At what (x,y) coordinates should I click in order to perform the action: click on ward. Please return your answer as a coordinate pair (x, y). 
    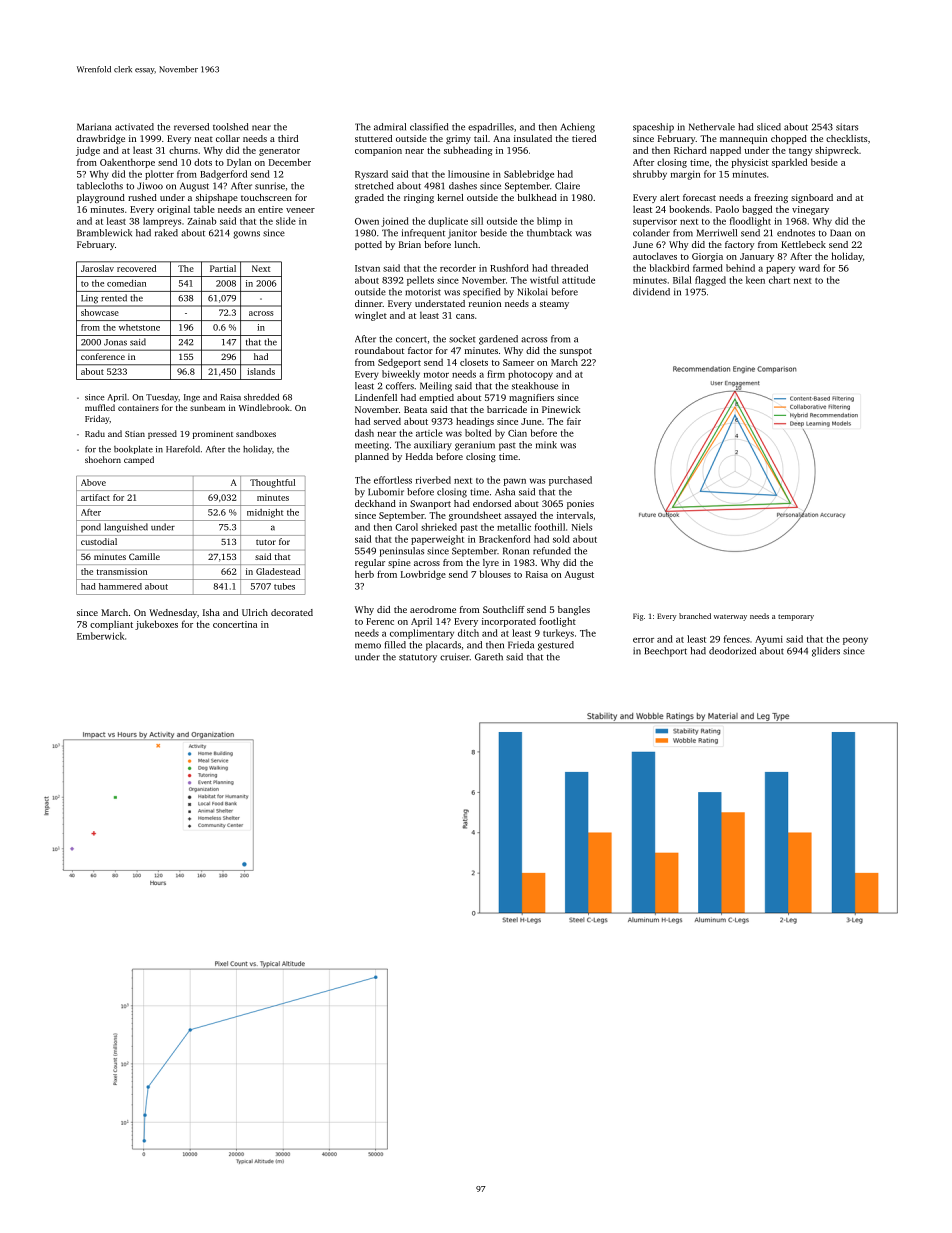
    Looking at the image, I should click on (809, 268).
